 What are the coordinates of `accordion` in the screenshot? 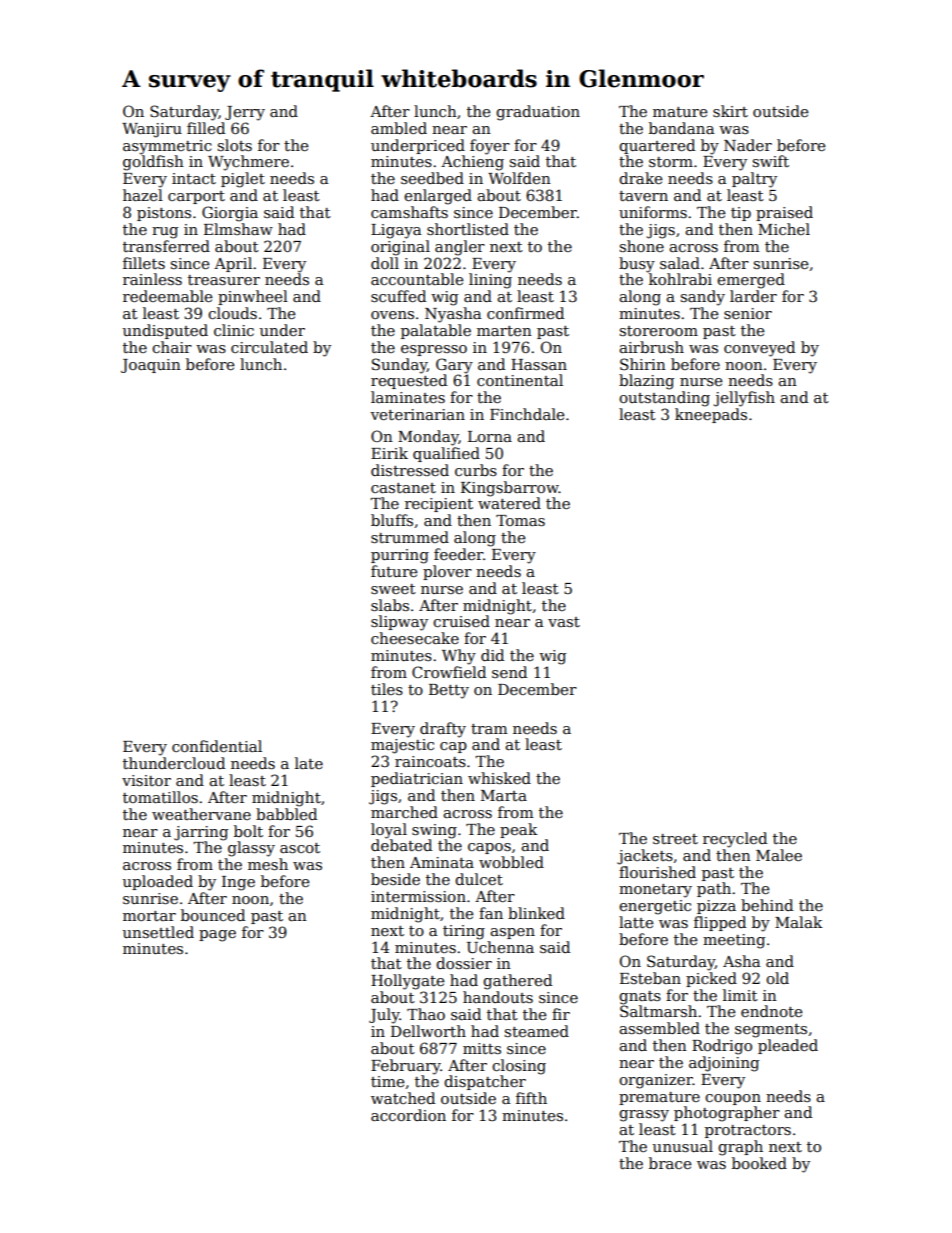 It's located at (408, 1115).
